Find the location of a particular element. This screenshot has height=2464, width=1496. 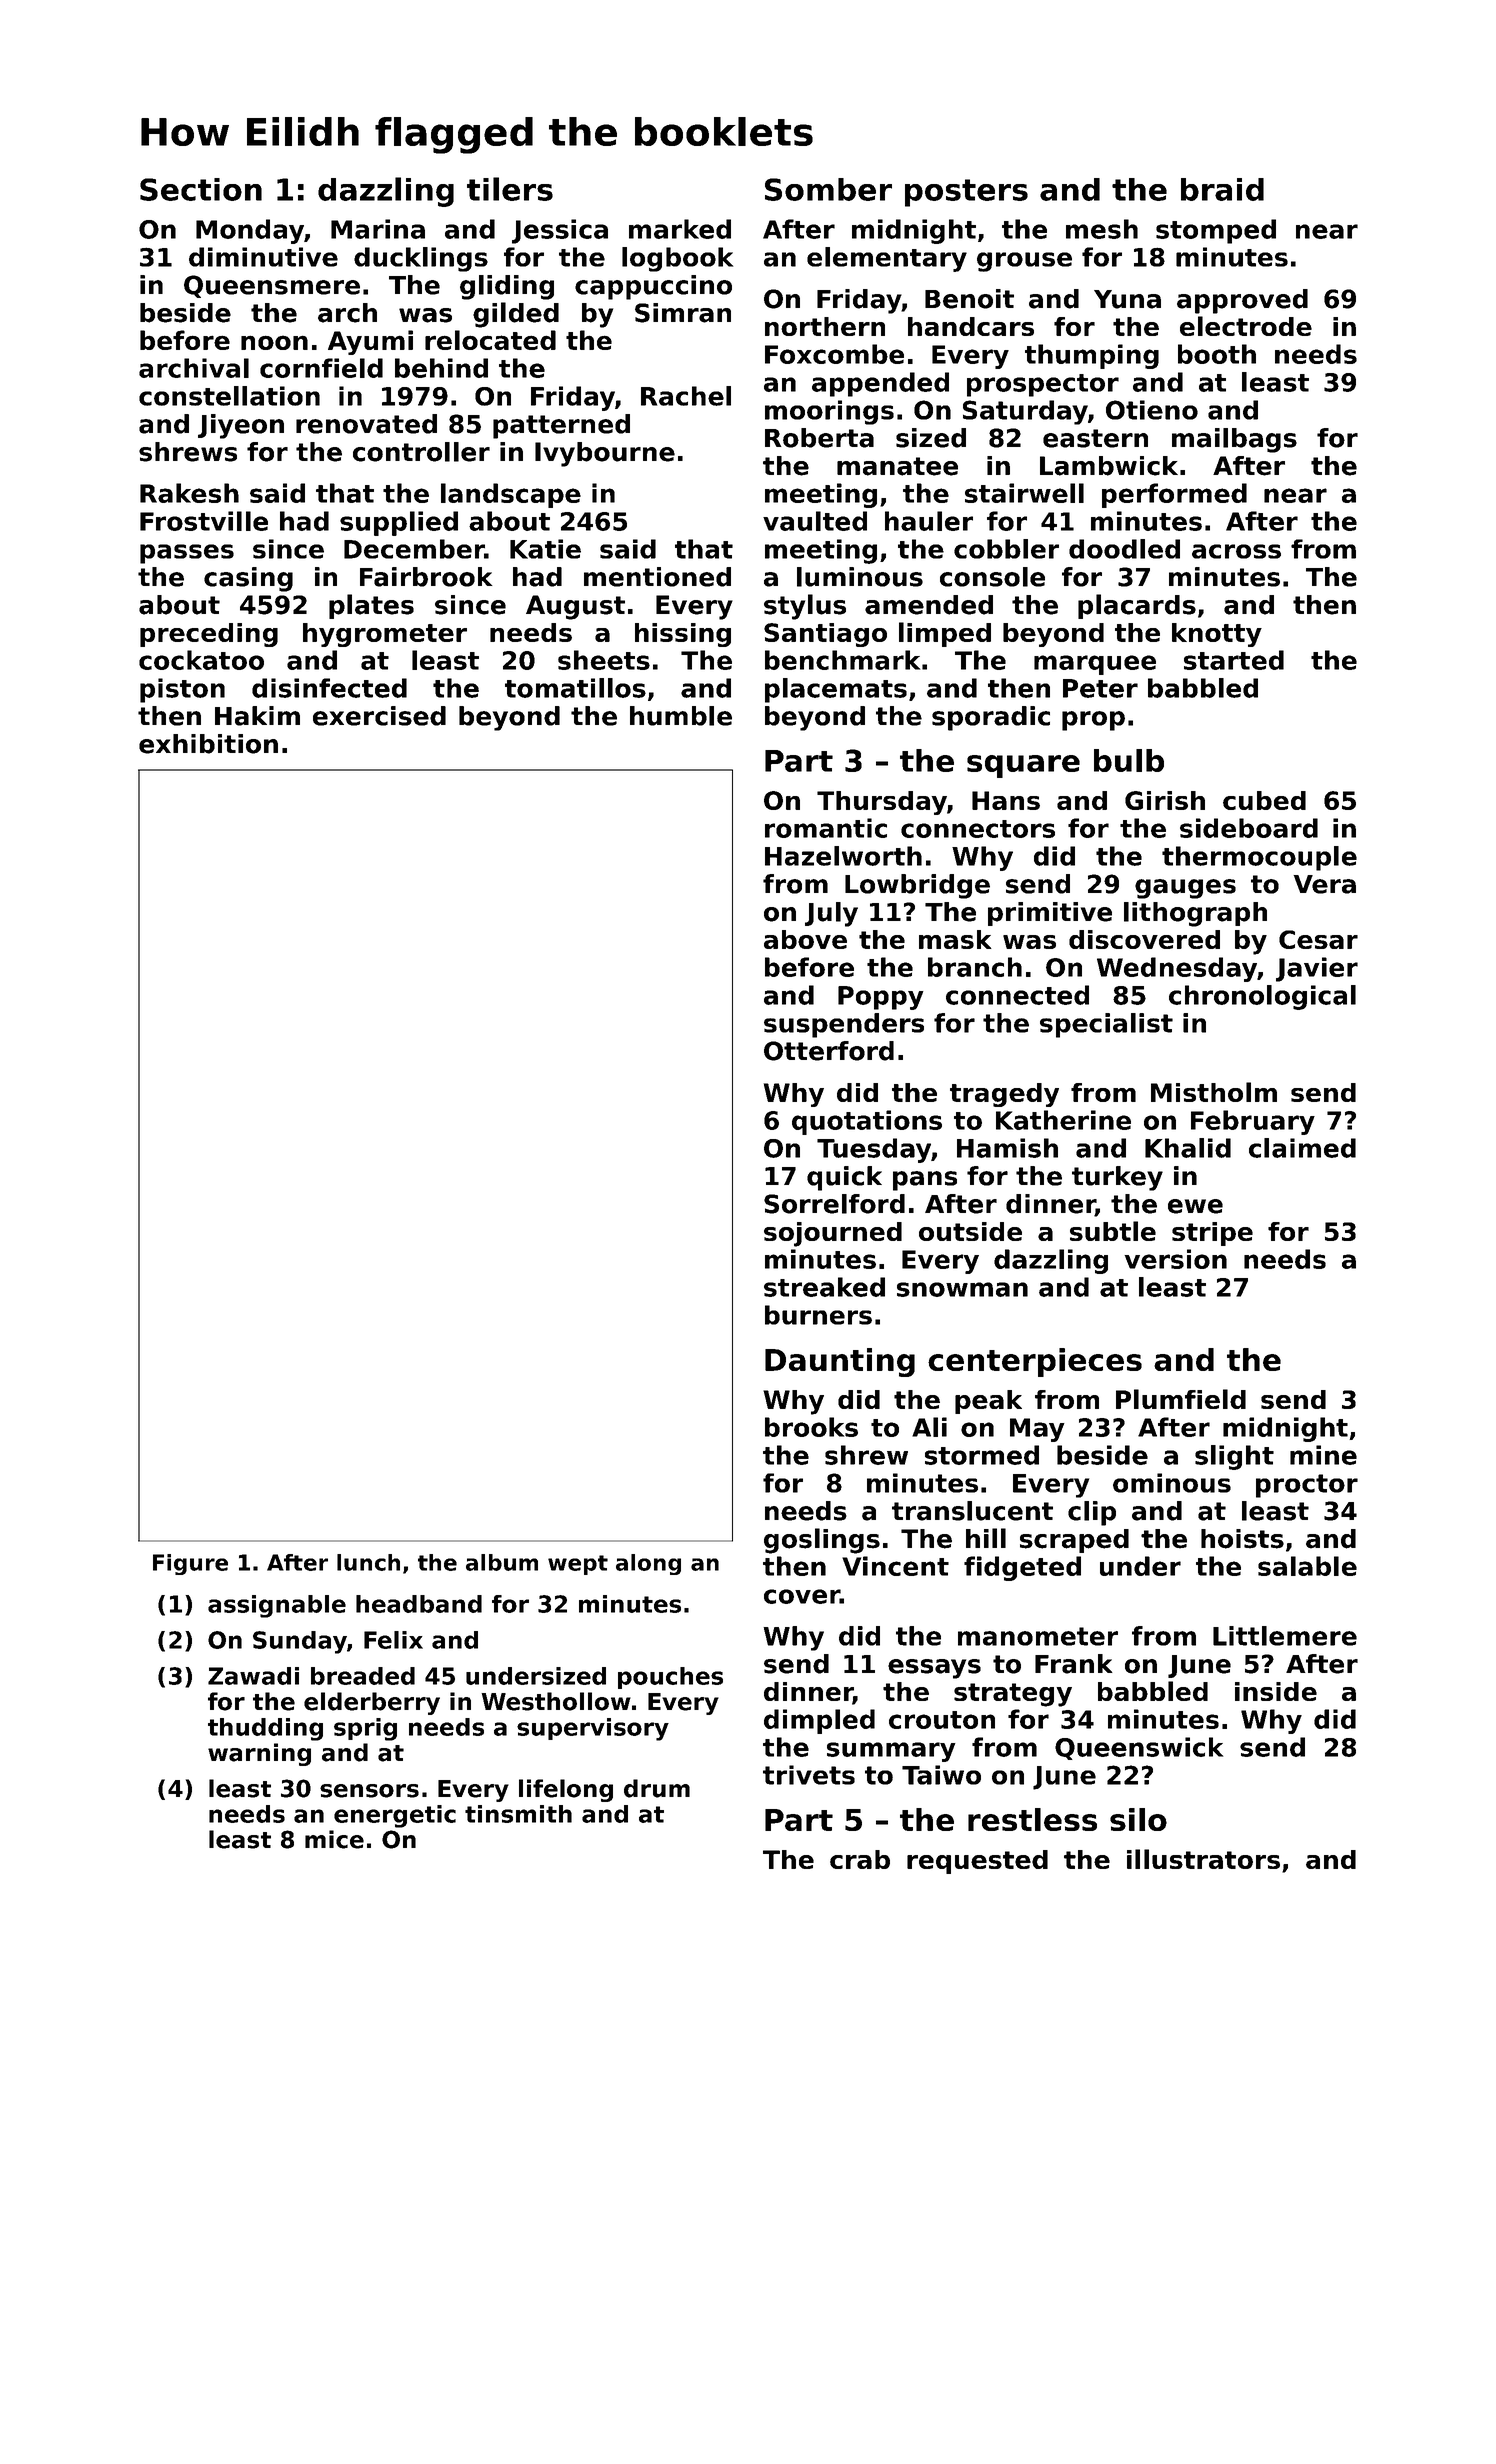

moorings is located at coordinates (829, 412).
